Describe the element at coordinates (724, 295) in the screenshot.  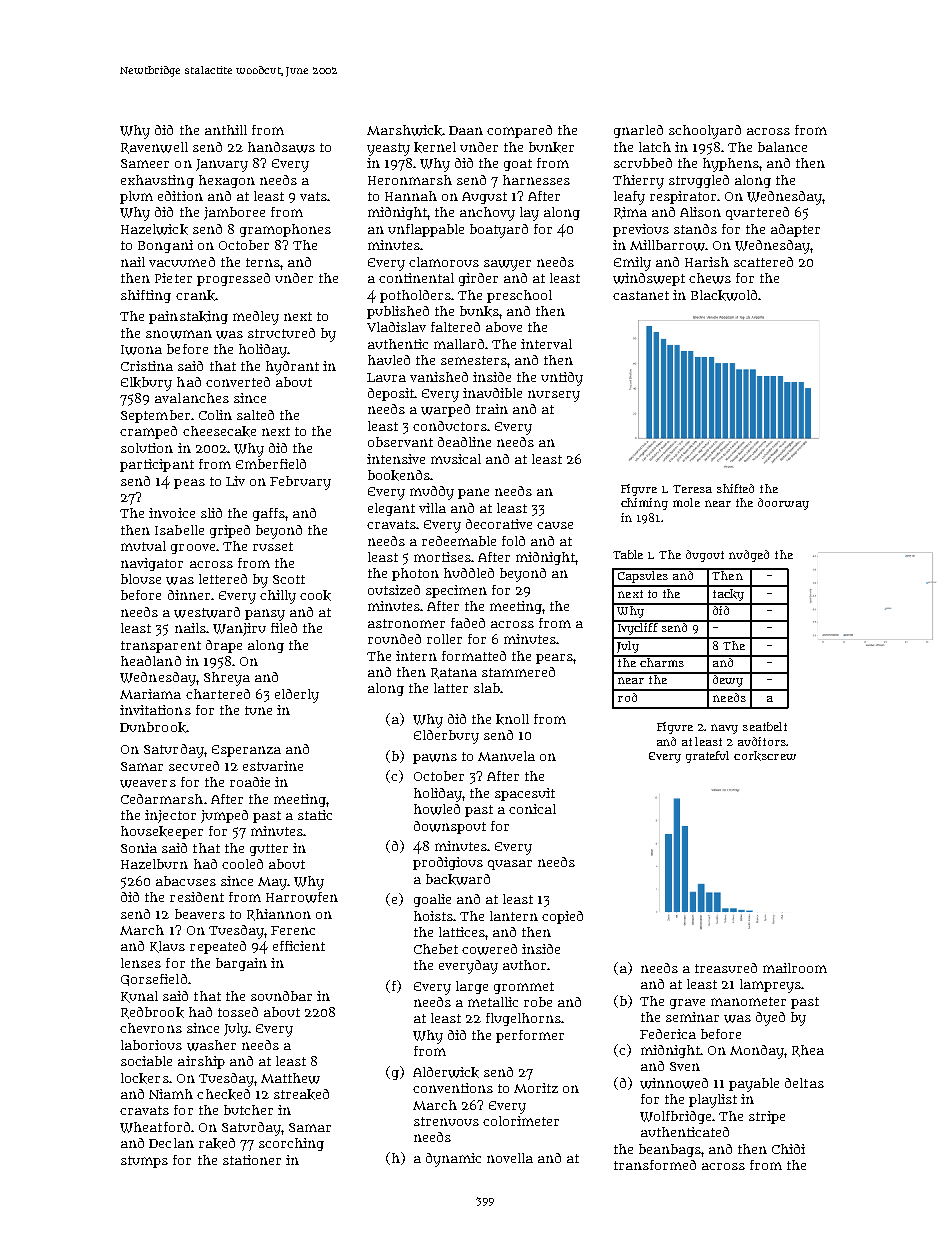
I see `Blackwold` at that location.
